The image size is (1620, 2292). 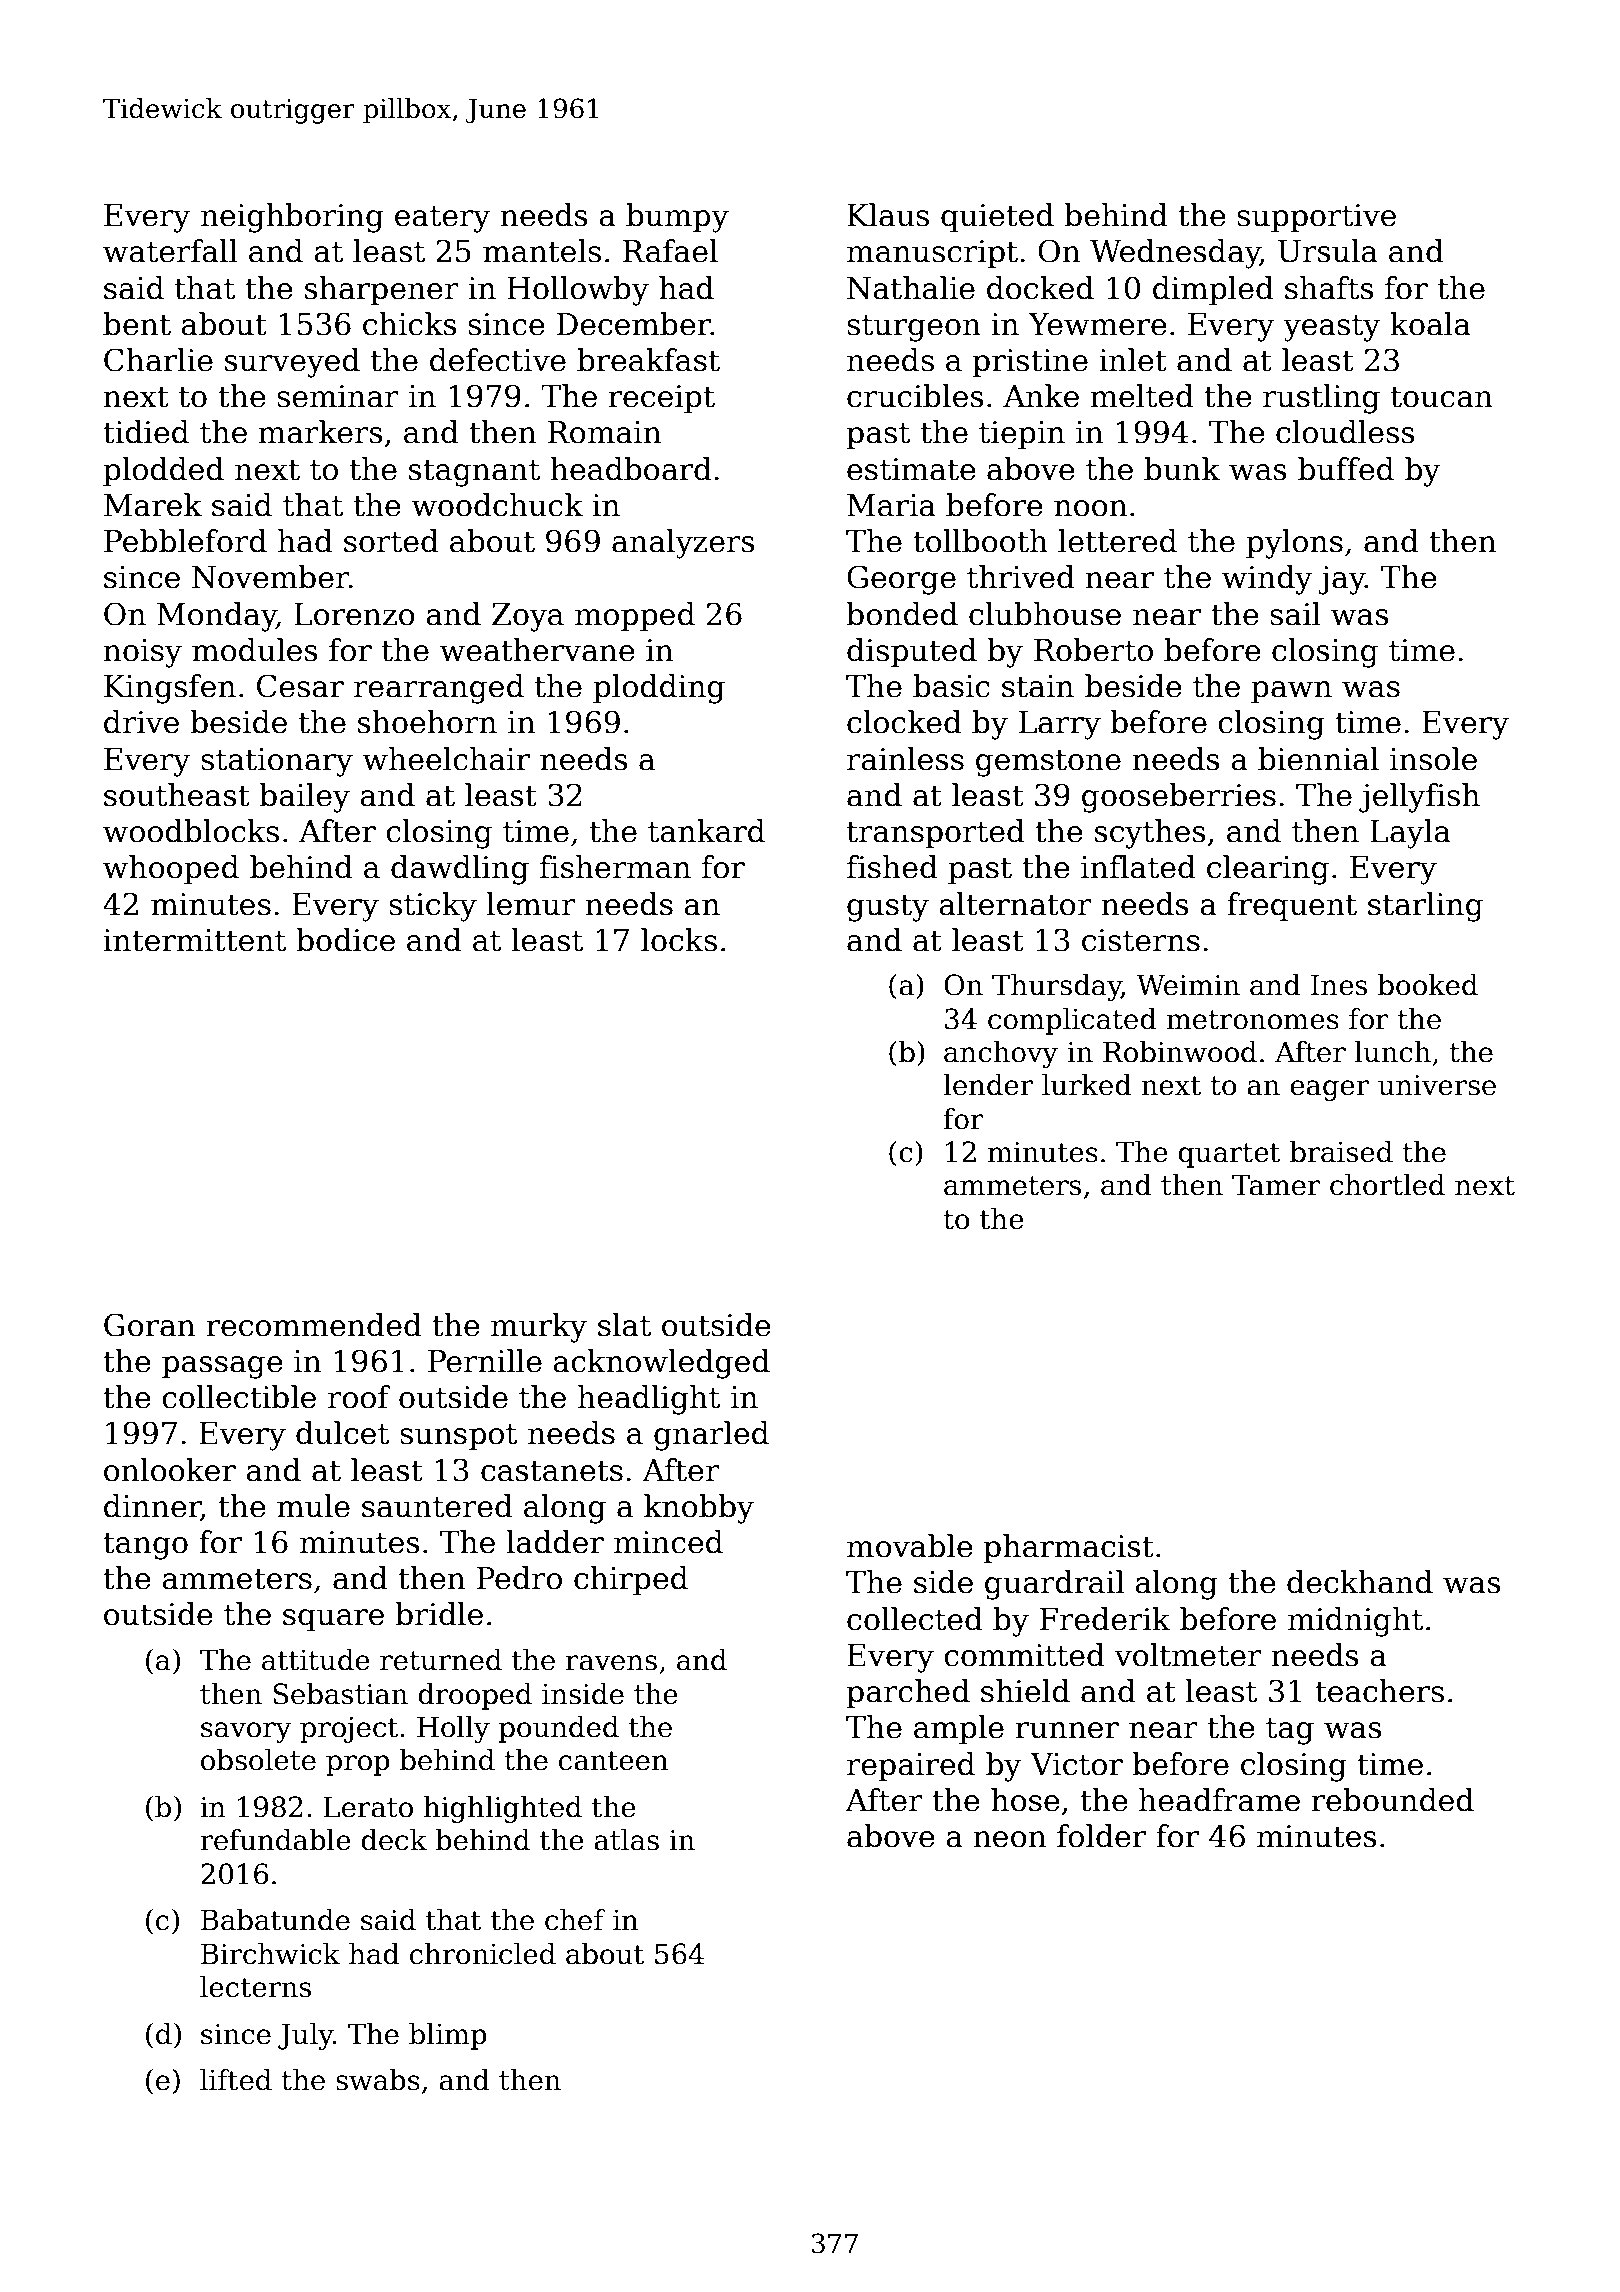 What do you see at coordinates (1341, 580) in the page?
I see `jay` at bounding box center [1341, 580].
